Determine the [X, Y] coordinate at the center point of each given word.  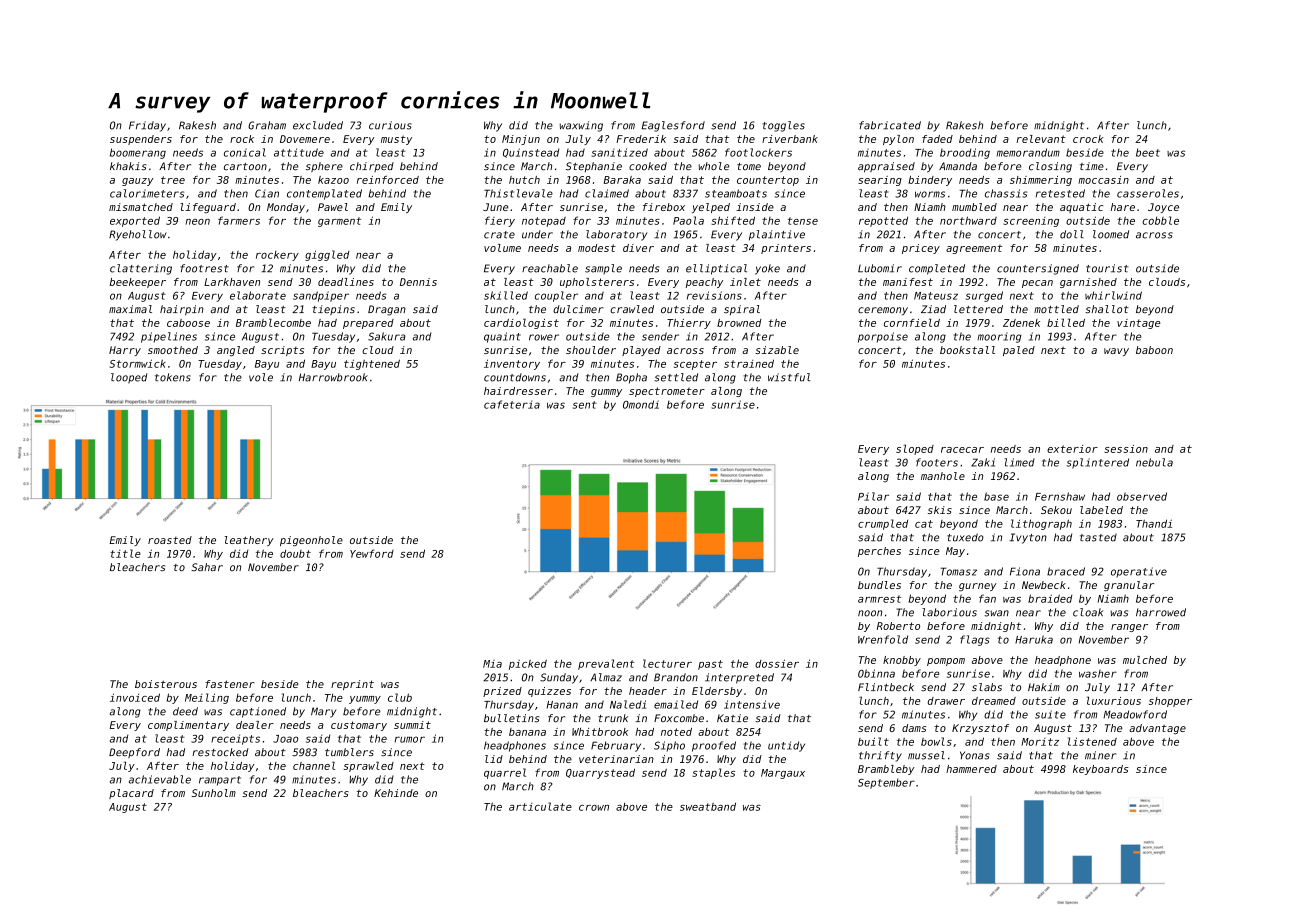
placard [131, 794]
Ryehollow [137, 235]
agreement [974, 249]
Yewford [372, 553]
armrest [879, 599]
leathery [249, 541]
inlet [745, 282]
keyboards [1100, 770]
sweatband [708, 806]
